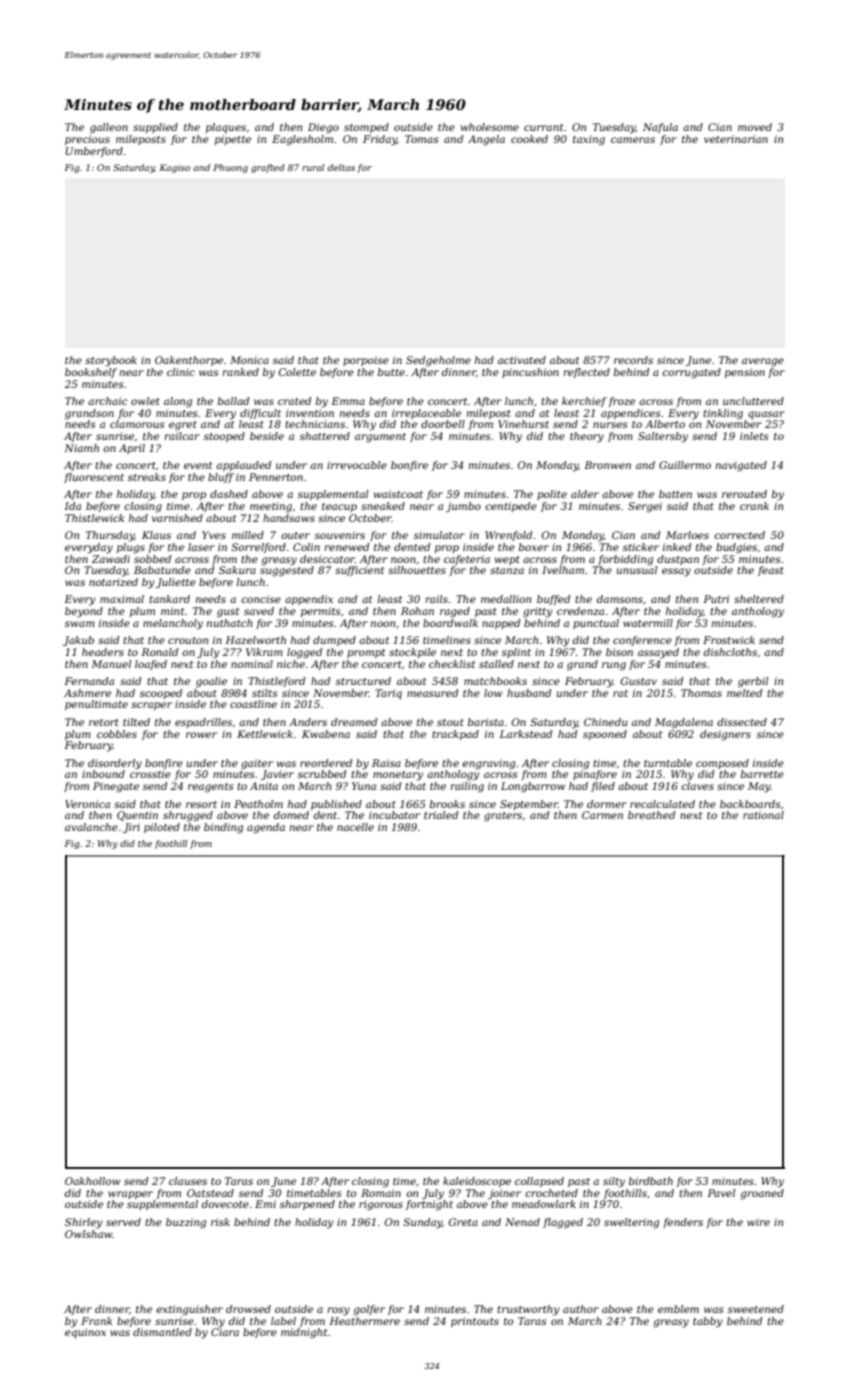  I want to click on wire, so click(758, 1222).
